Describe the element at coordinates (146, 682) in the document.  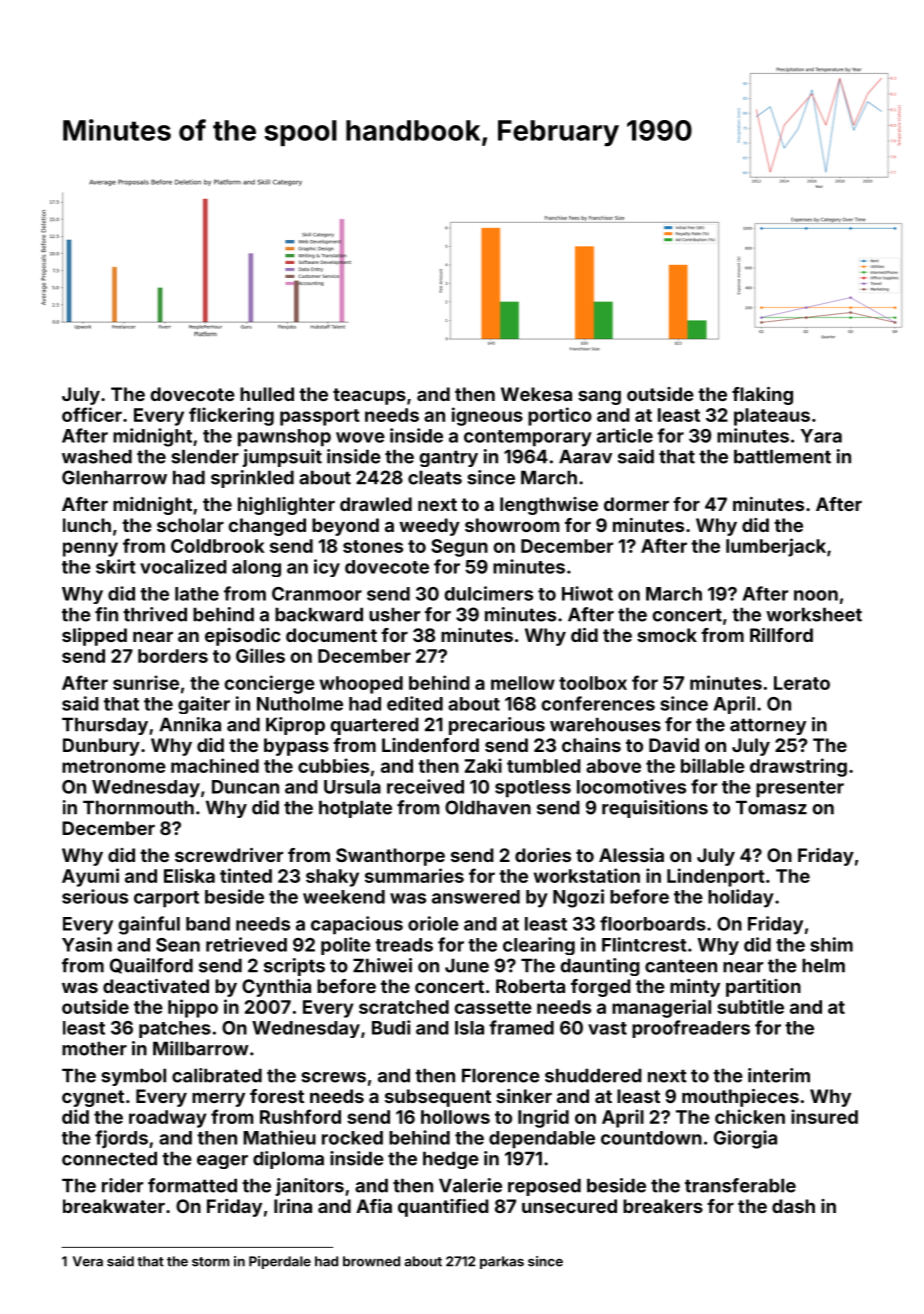
I see `sunrise` at that location.
